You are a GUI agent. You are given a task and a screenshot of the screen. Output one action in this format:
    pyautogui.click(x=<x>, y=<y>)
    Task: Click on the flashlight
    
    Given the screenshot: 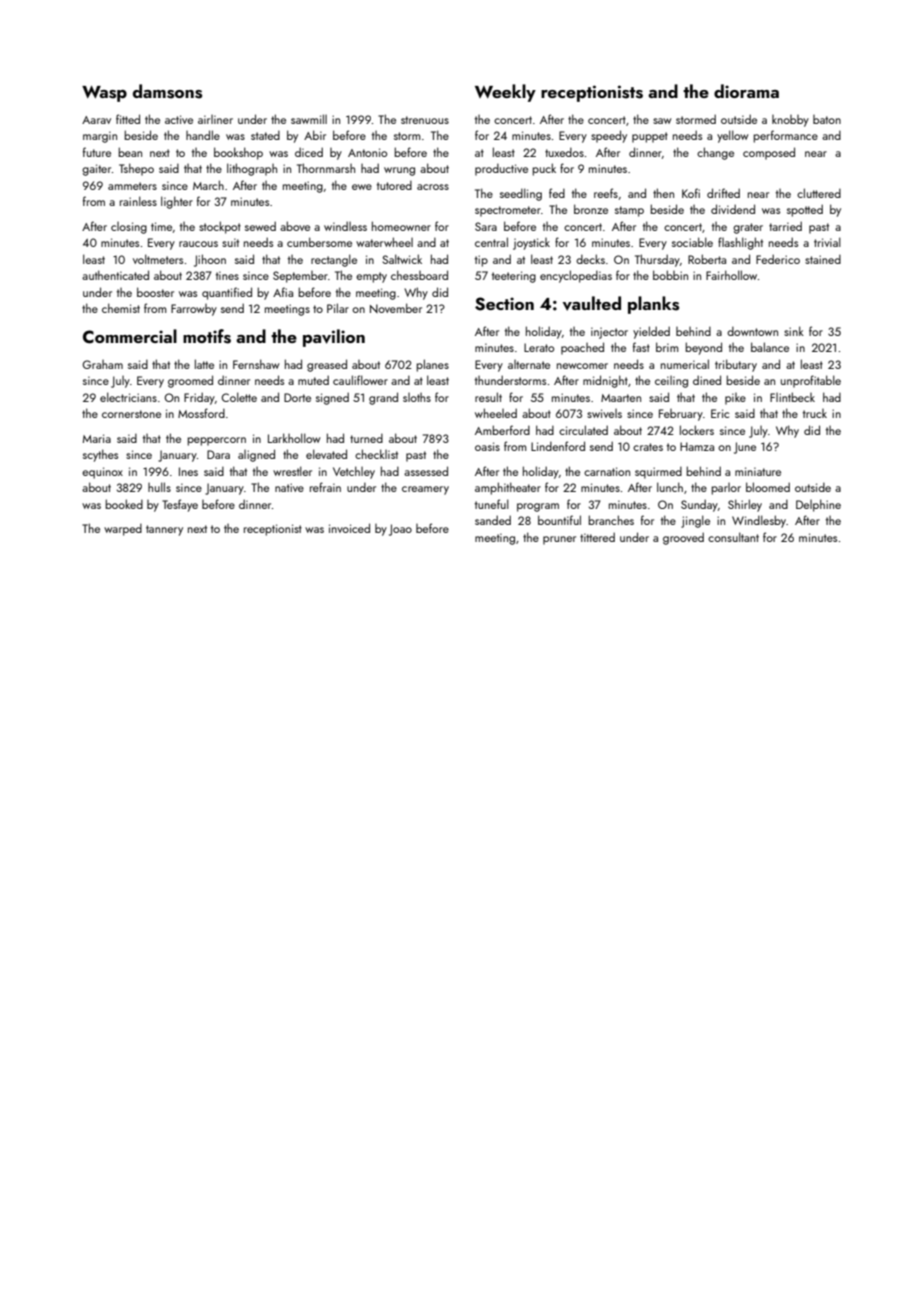 What is the action you would take?
    pyautogui.click(x=740, y=243)
